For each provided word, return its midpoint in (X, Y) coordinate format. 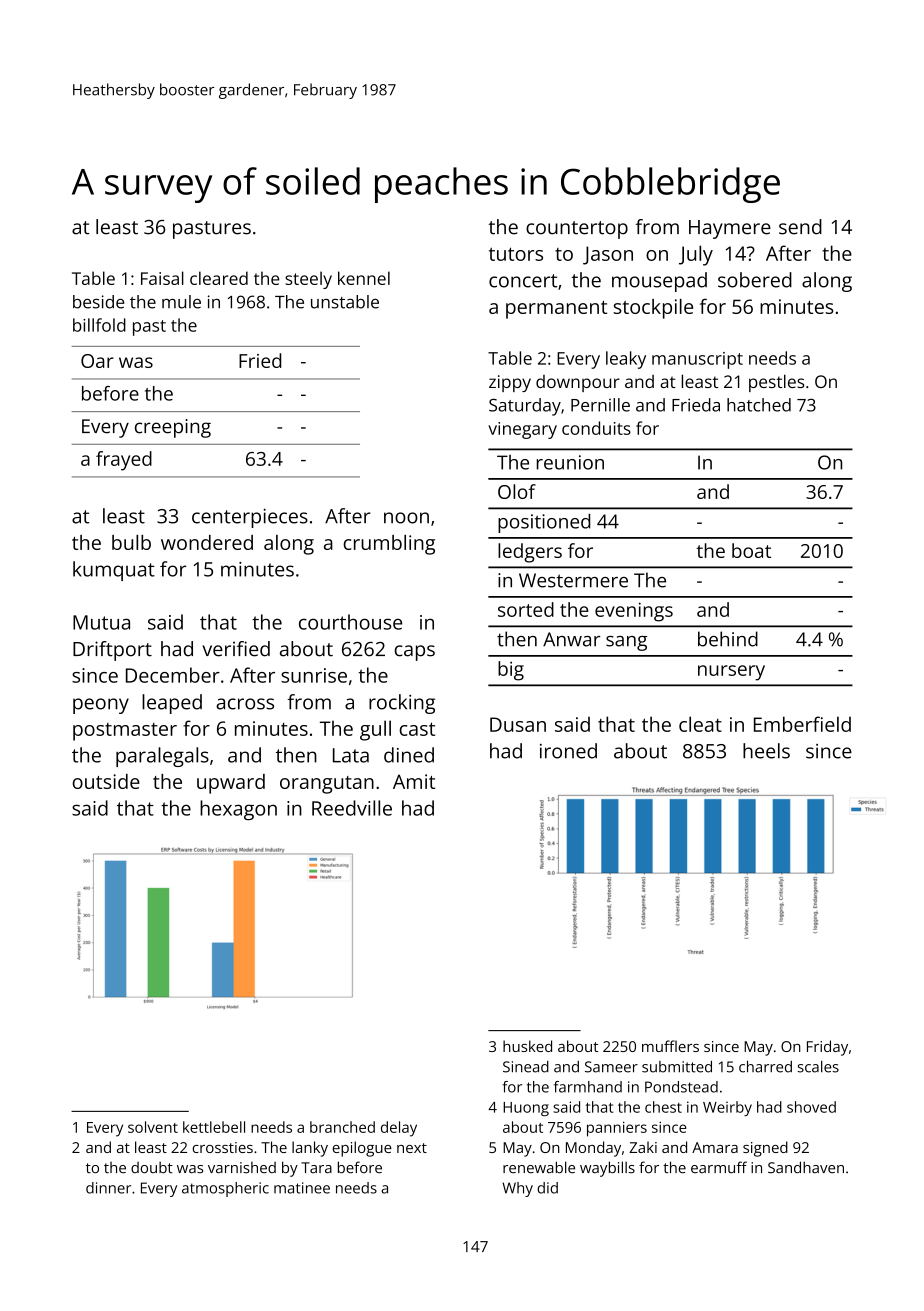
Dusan (518, 724)
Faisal (162, 278)
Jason (608, 255)
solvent (153, 1127)
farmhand (588, 1087)
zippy (510, 383)
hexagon (238, 810)
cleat (700, 724)
